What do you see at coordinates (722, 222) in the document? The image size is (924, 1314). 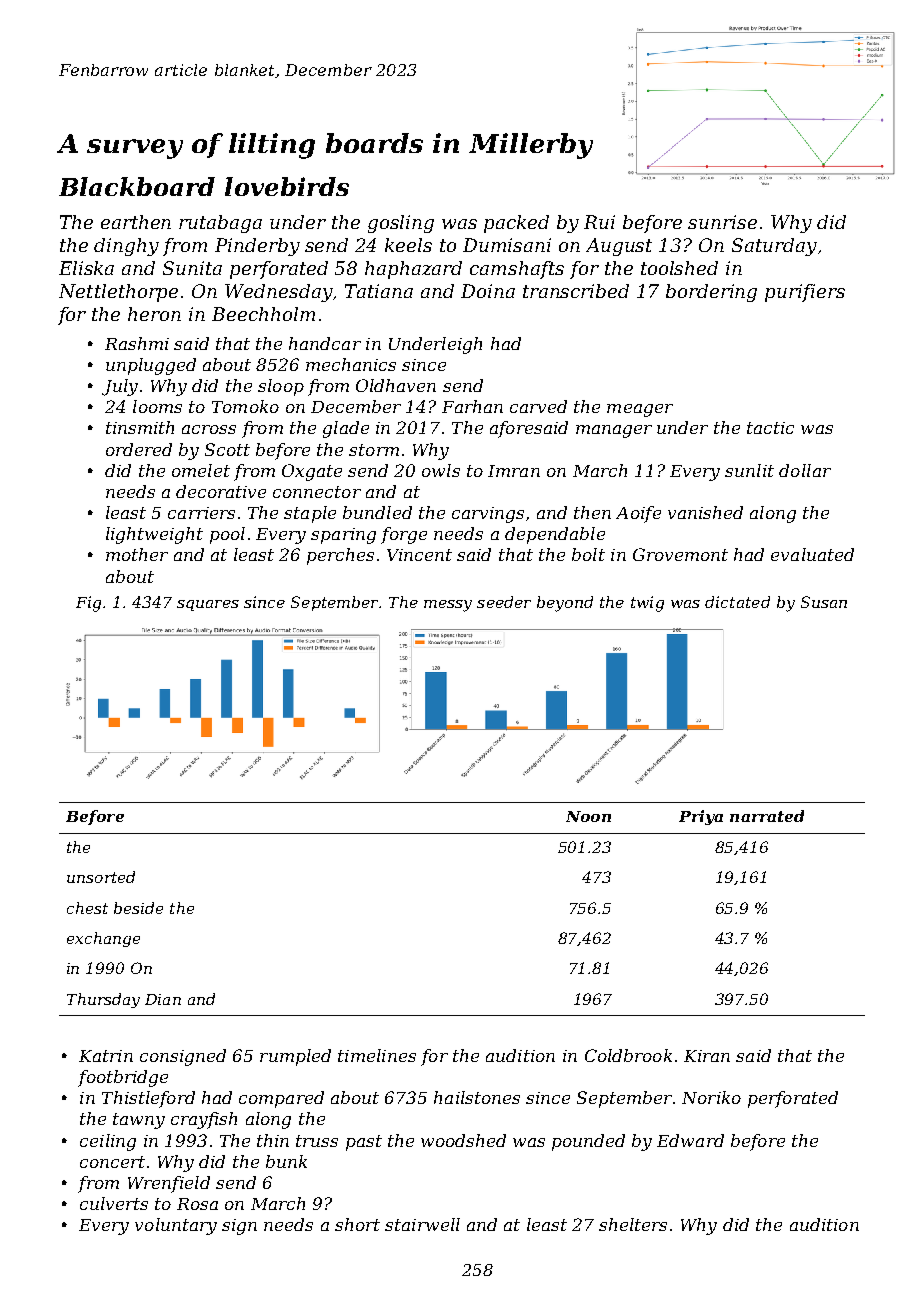 I see `sunrise` at bounding box center [722, 222].
